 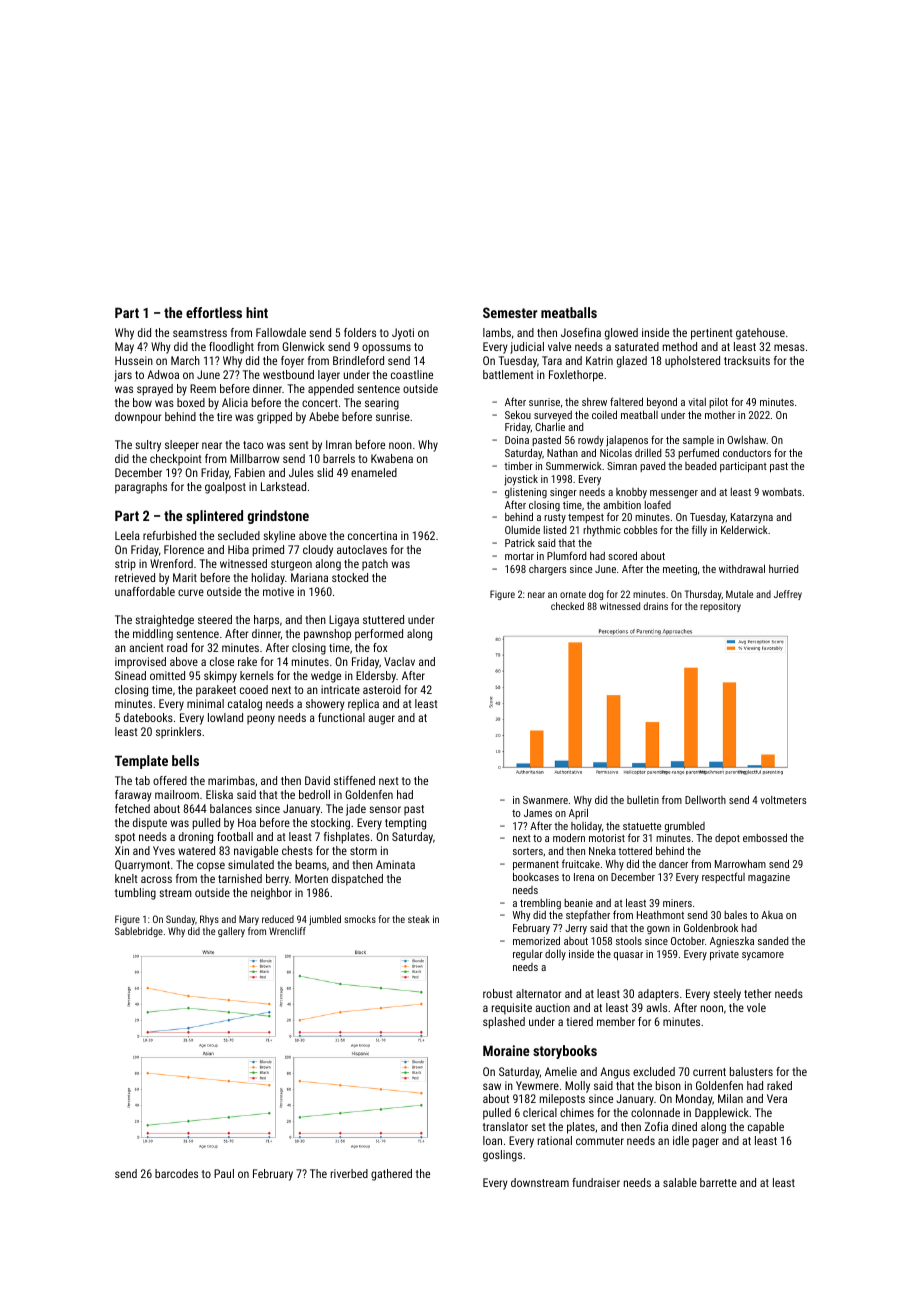 What do you see at coordinates (403, 334) in the document?
I see `Jyoti` at bounding box center [403, 334].
